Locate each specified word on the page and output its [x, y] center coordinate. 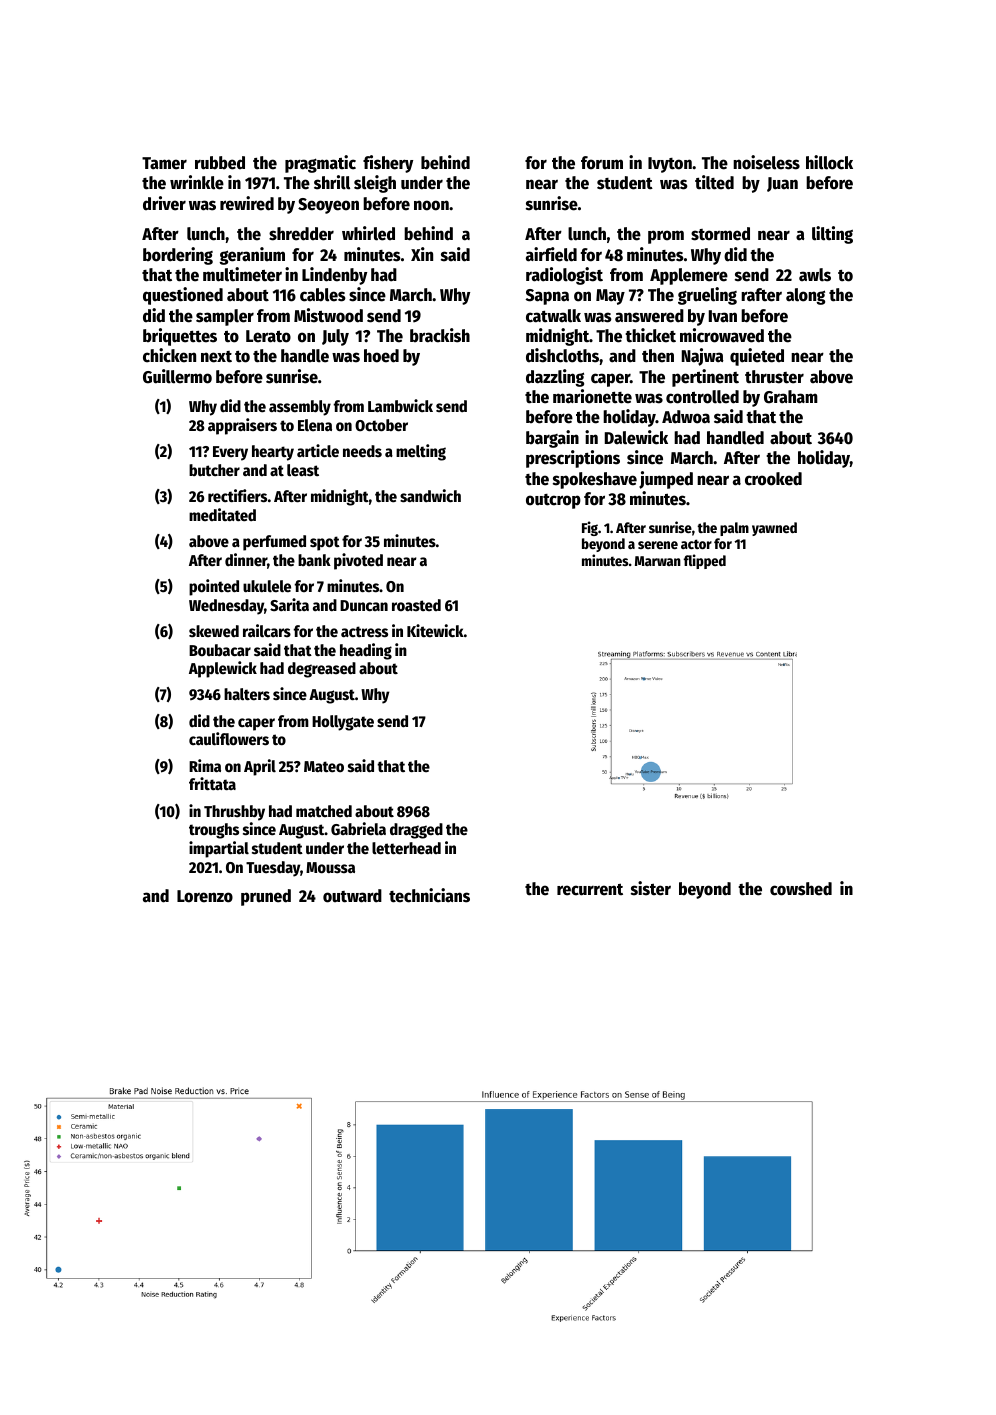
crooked [773, 479]
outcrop [553, 501]
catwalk [553, 316]
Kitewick [435, 631]
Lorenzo [205, 896]
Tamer [164, 163]
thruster [774, 377]
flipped [705, 561]
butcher [214, 470]
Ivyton [670, 165]
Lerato [268, 336]
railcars [267, 631]
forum [602, 163]
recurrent [590, 889]
